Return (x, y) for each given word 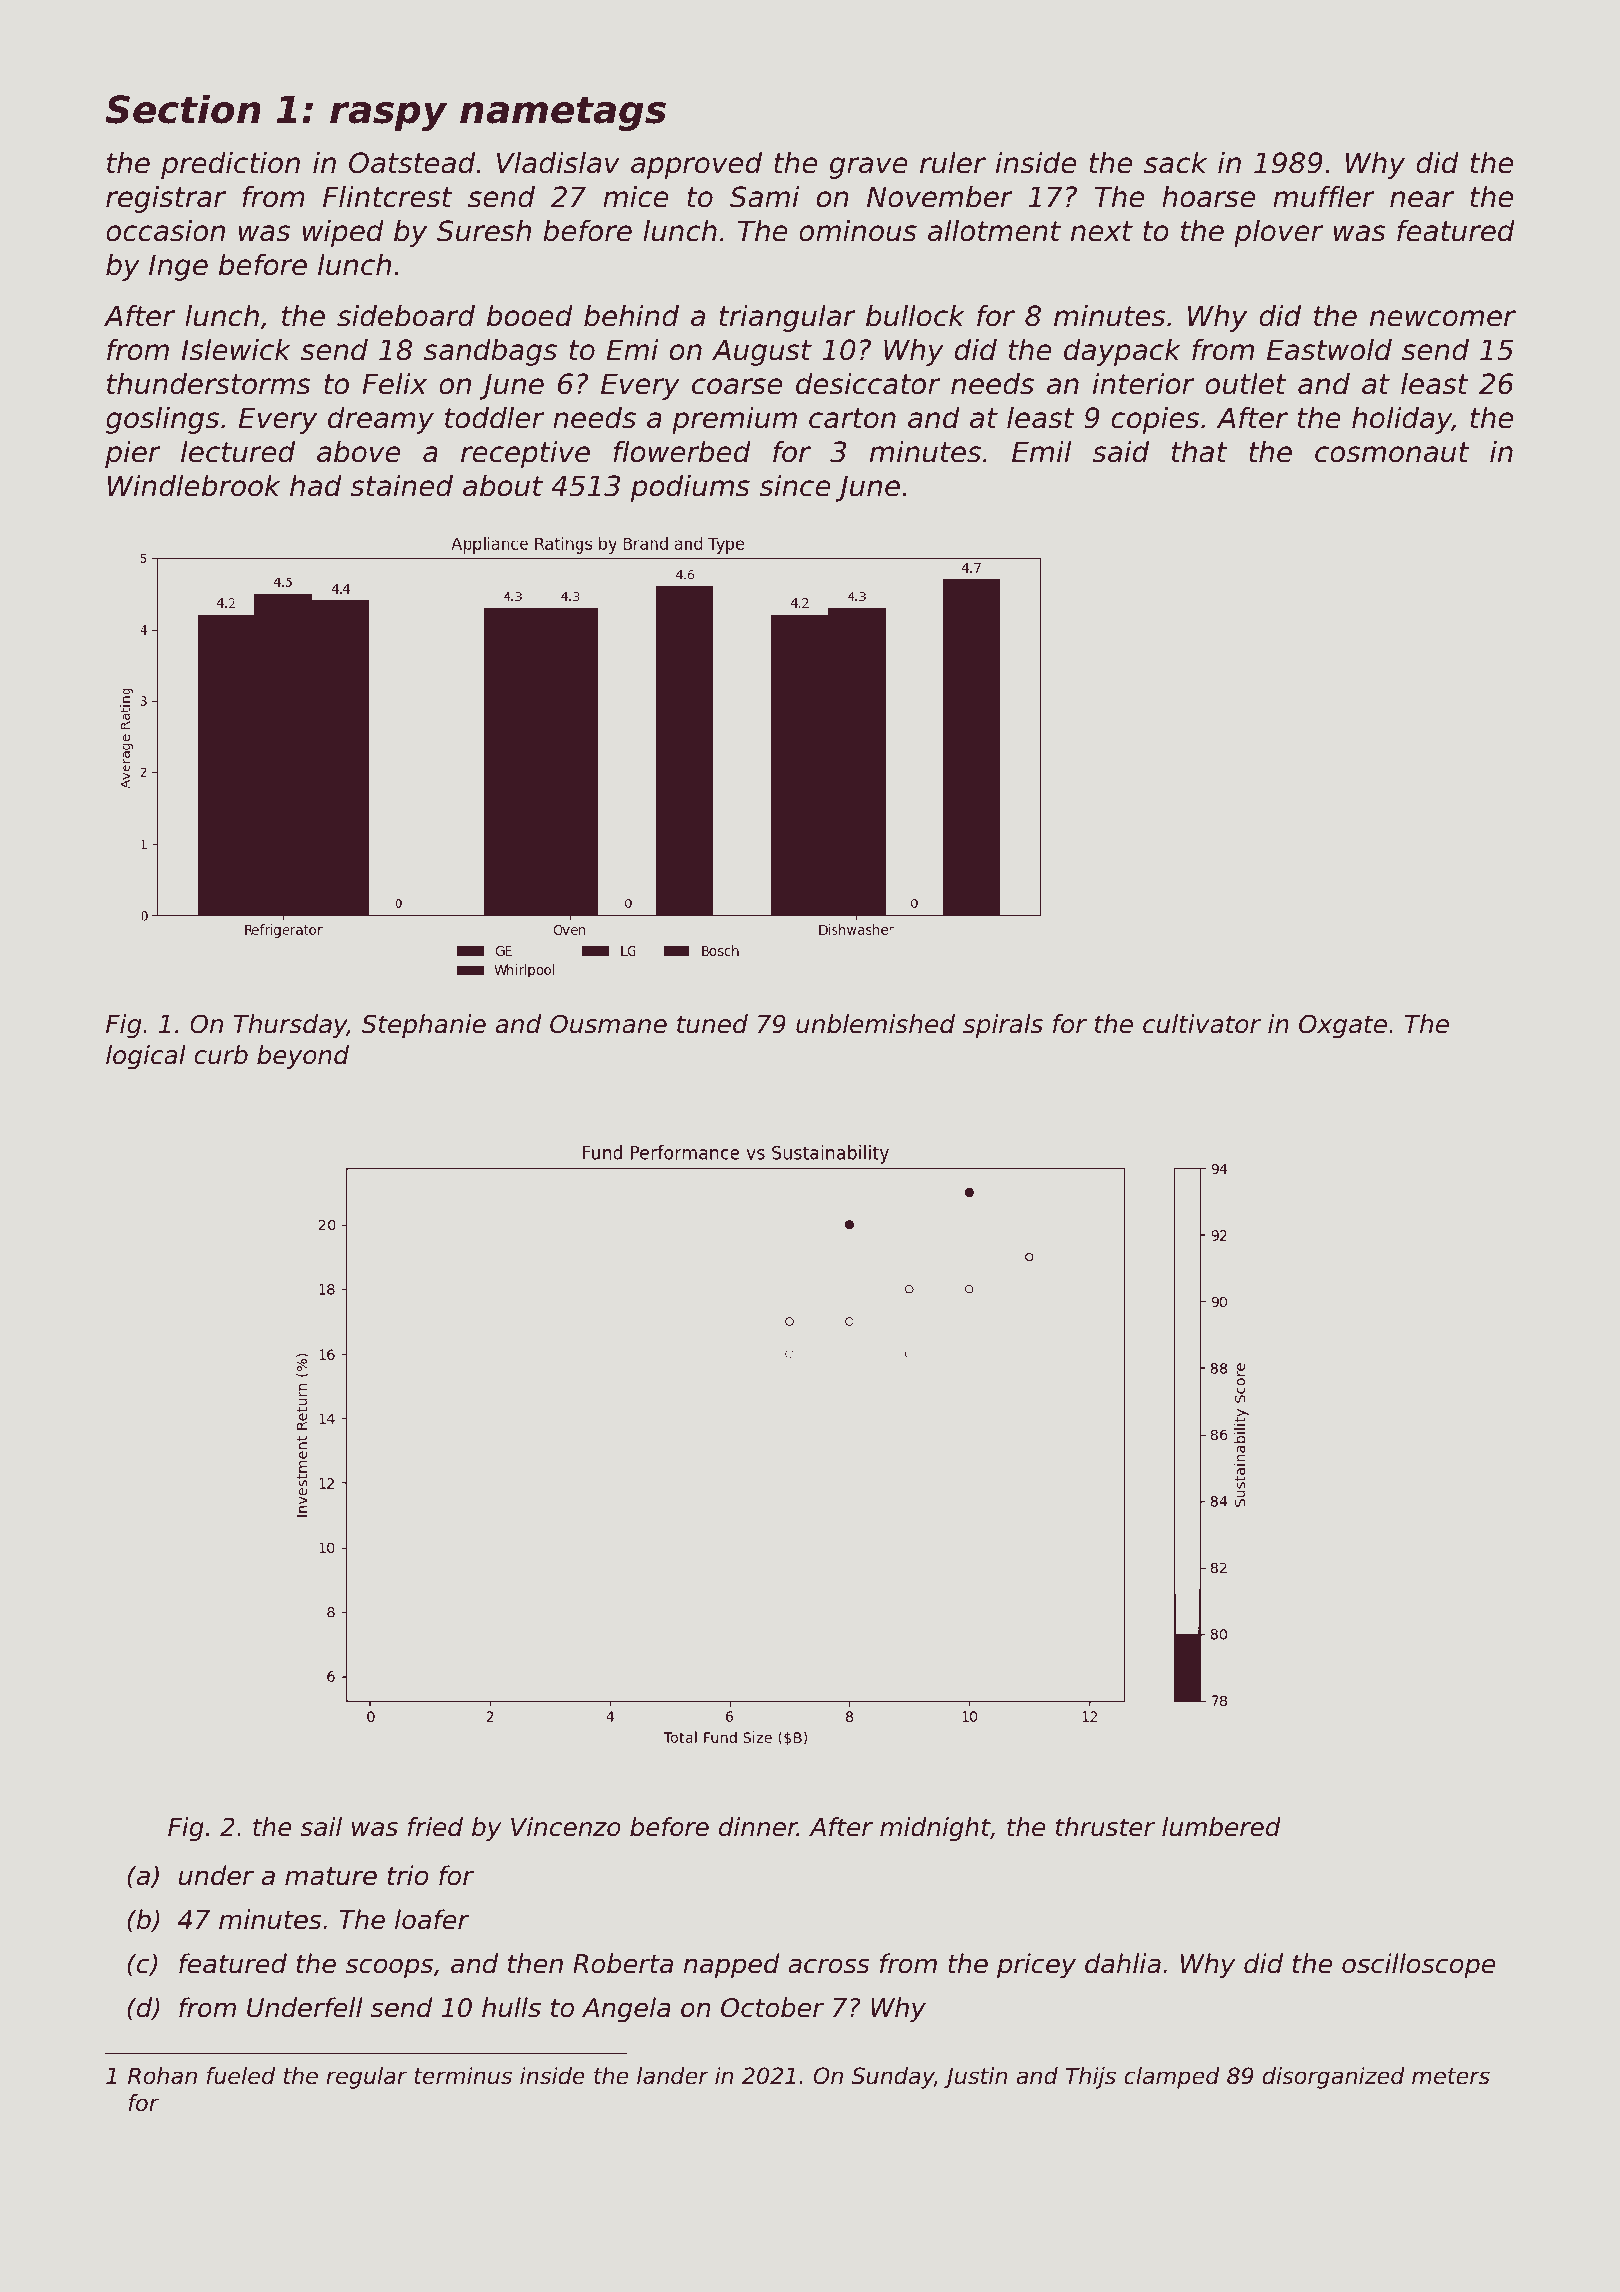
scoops (389, 1968)
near (1422, 199)
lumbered (1221, 1827)
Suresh (484, 231)
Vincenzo (566, 1827)
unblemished (875, 1024)
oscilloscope (1419, 1966)
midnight (935, 1829)
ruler (953, 163)
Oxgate (1343, 1026)
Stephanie (424, 1026)
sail (321, 1827)
